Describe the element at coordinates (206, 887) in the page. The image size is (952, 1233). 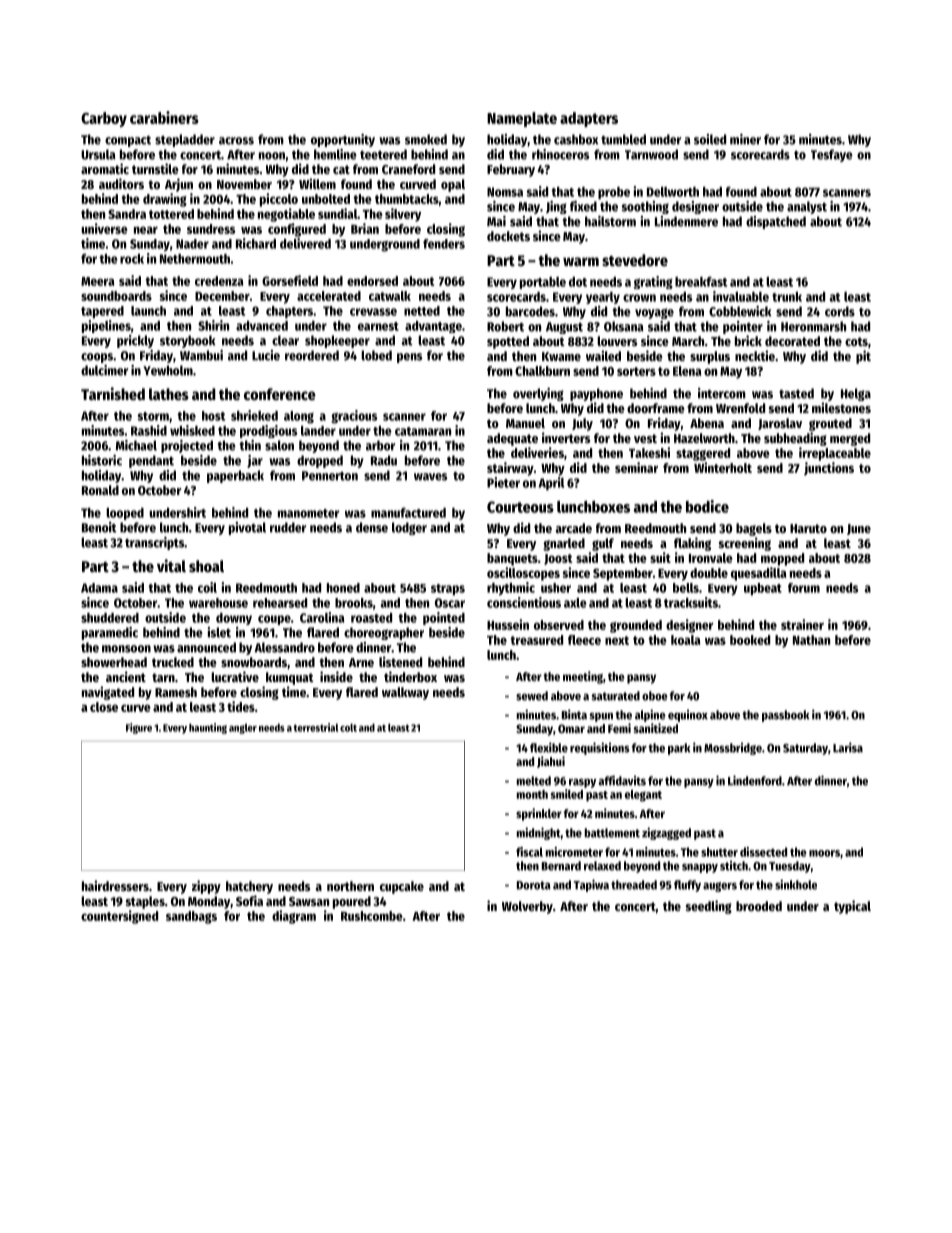
I see `zippy` at that location.
